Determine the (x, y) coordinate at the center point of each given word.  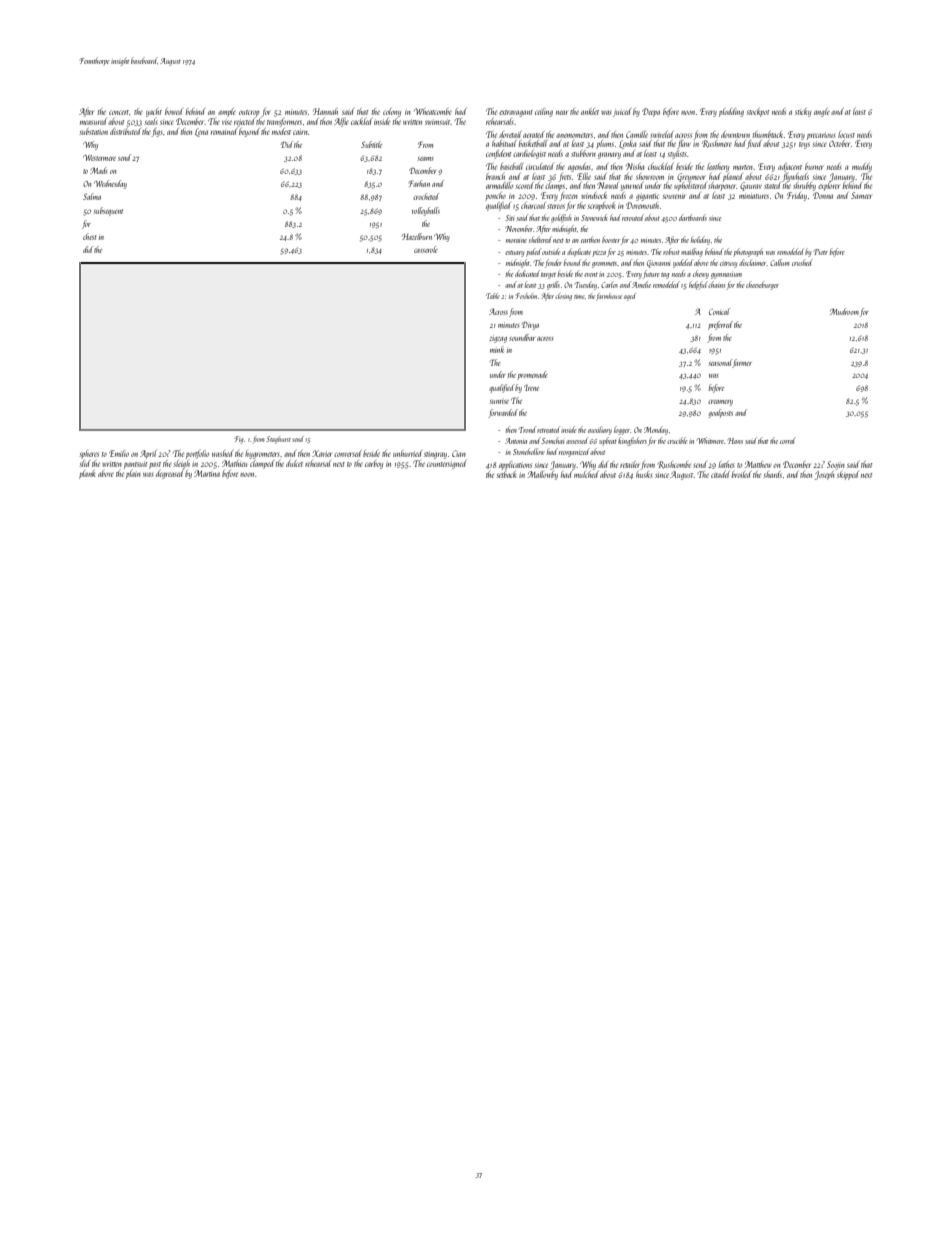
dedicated (527, 273)
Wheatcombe (433, 111)
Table (493, 296)
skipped (848, 475)
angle (822, 112)
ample (227, 112)
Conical (719, 311)
